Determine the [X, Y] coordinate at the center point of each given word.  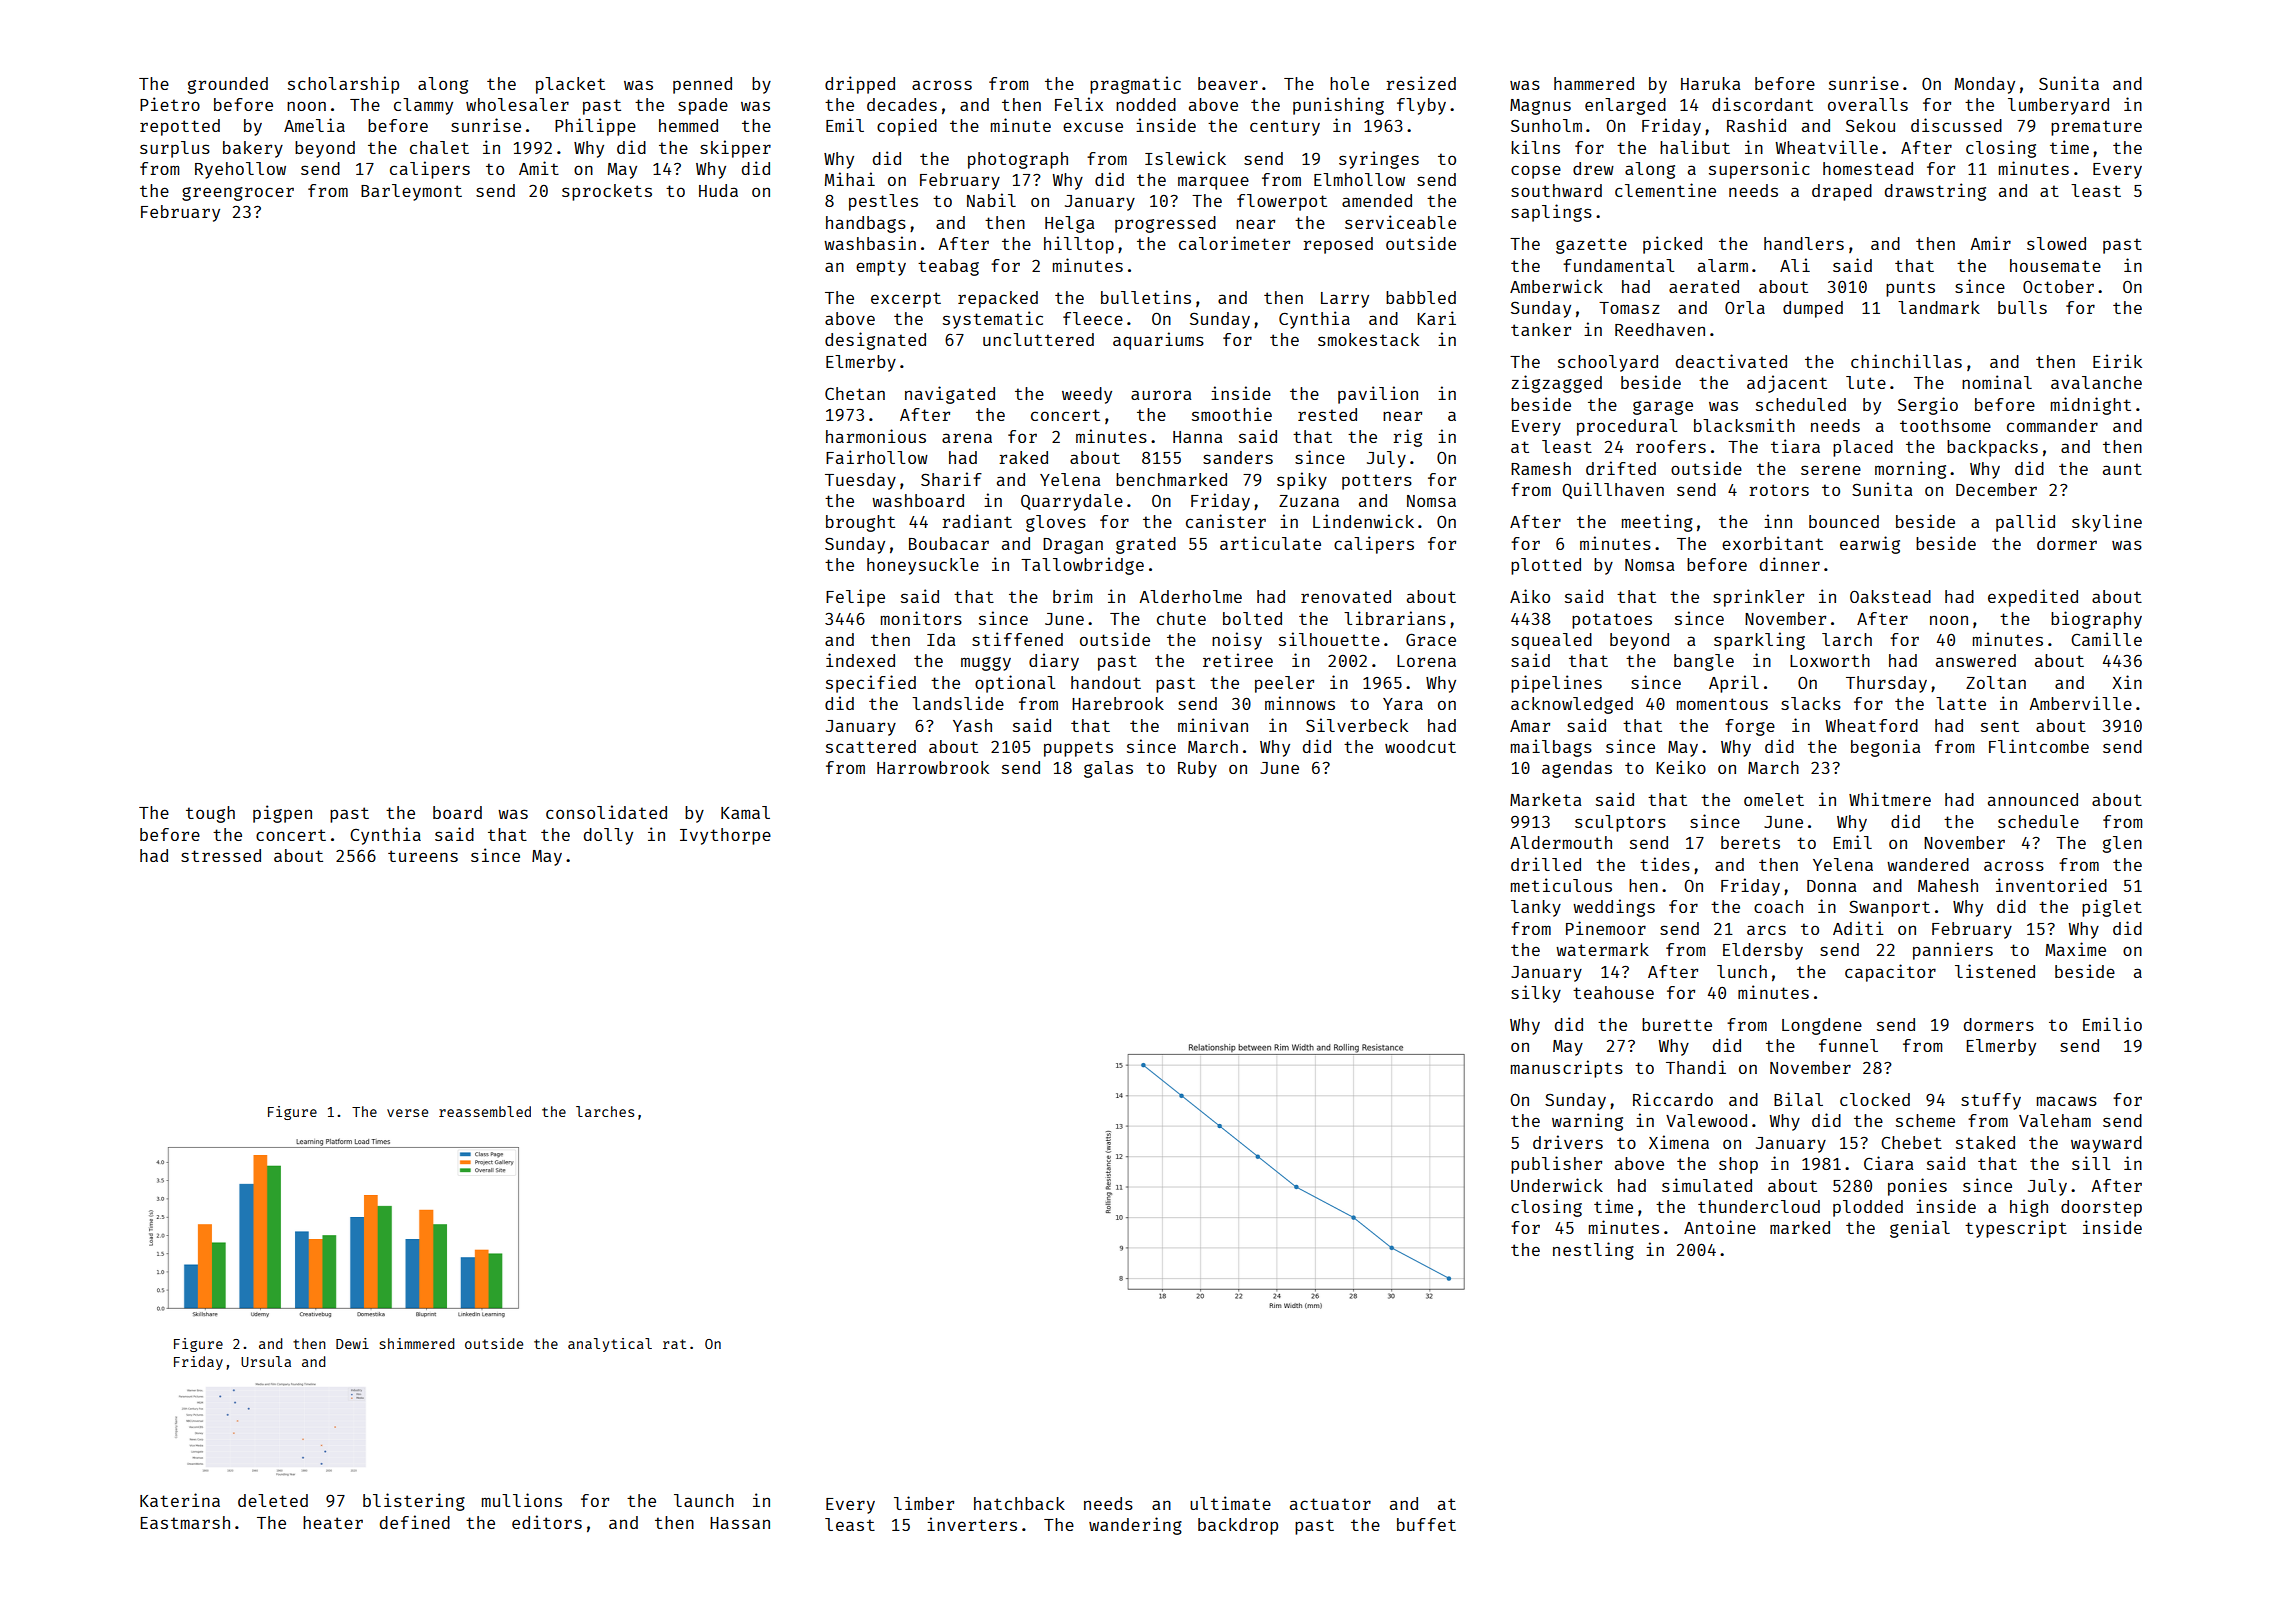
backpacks [1992, 448]
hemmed [688, 125]
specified [871, 684]
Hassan [740, 1523]
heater [333, 1522]
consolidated [606, 812]
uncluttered [1038, 339]
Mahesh [1948, 885]
